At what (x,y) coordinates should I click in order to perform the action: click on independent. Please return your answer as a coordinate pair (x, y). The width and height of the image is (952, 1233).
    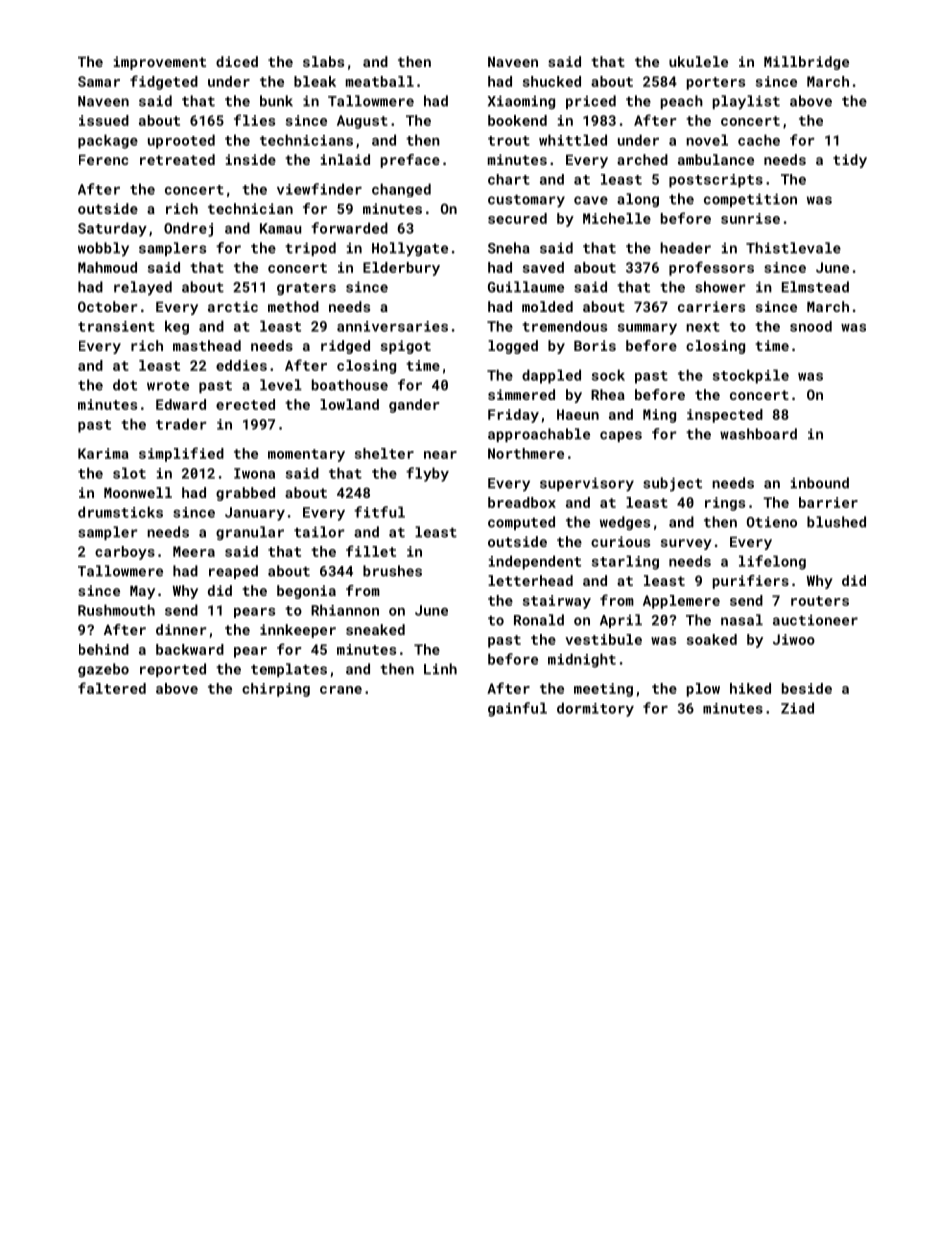
    Looking at the image, I should click on (535, 562).
